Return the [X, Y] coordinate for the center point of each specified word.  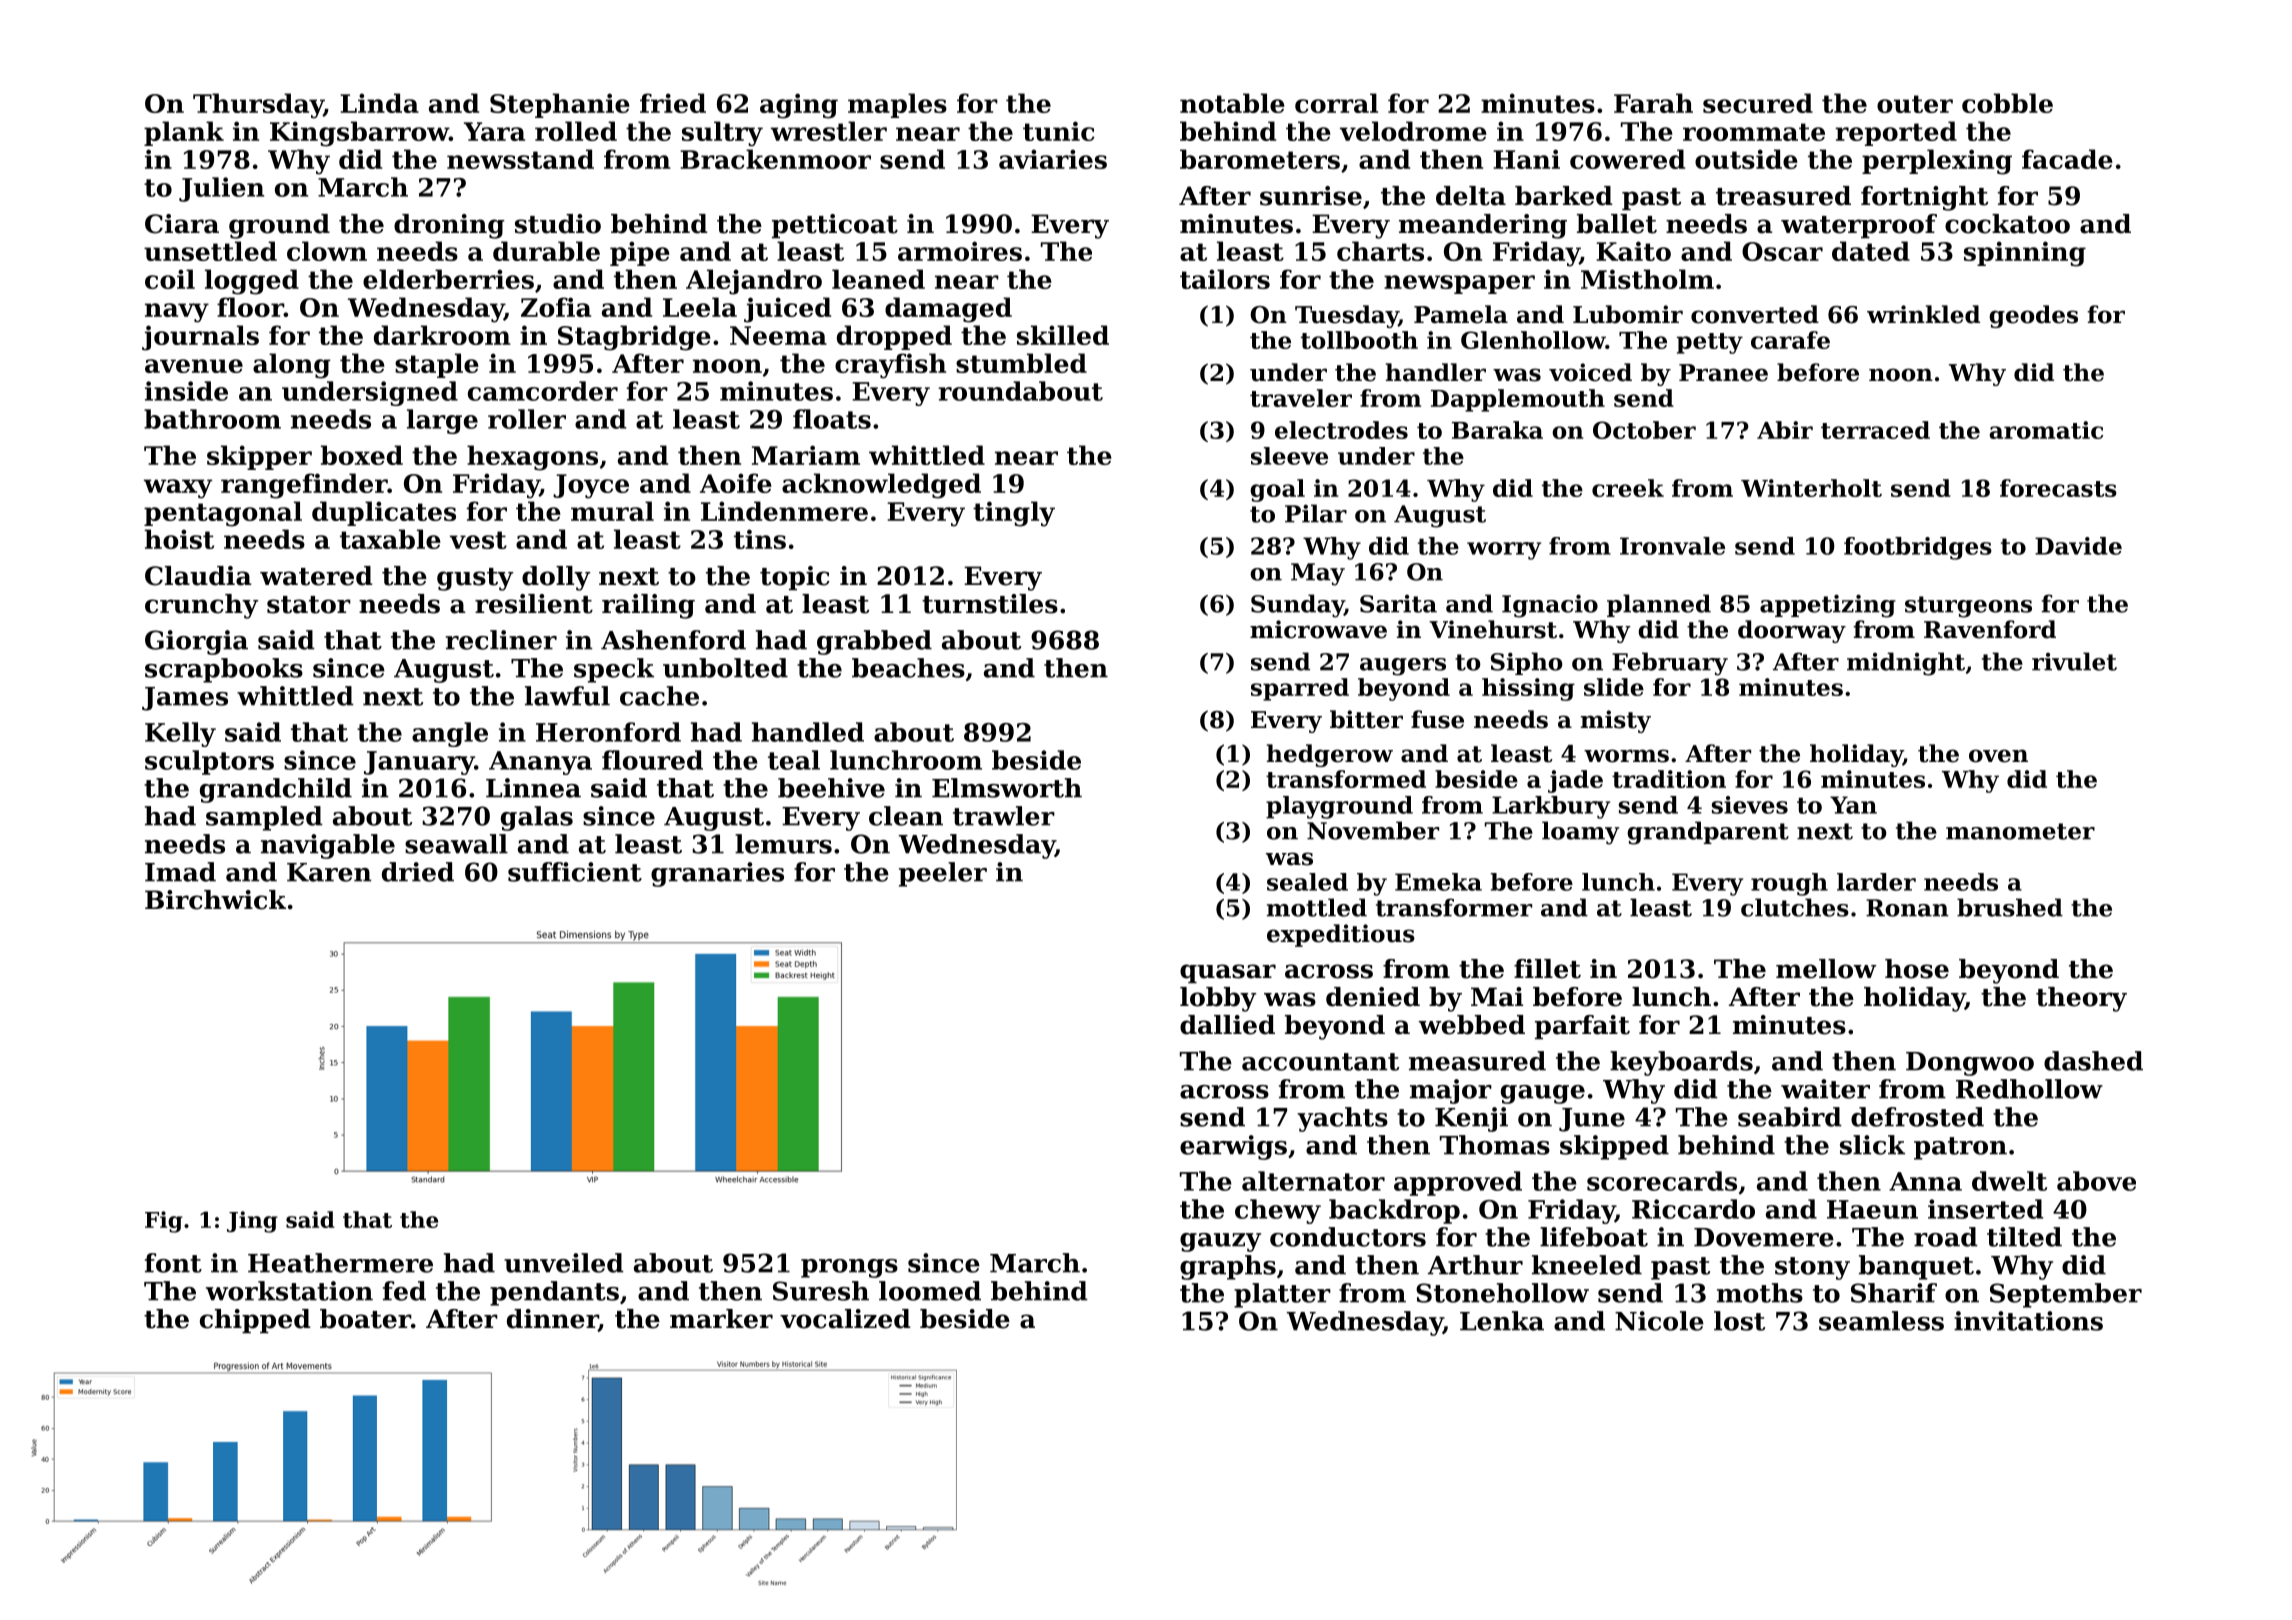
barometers [1260, 159]
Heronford [608, 732]
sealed [1307, 882]
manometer [2020, 831]
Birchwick [215, 900]
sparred [1300, 689]
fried [673, 103]
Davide [2078, 546]
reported [1896, 133]
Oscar [1782, 251]
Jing [252, 1222]
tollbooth [1359, 340]
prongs [849, 1268]
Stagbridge [634, 338]
